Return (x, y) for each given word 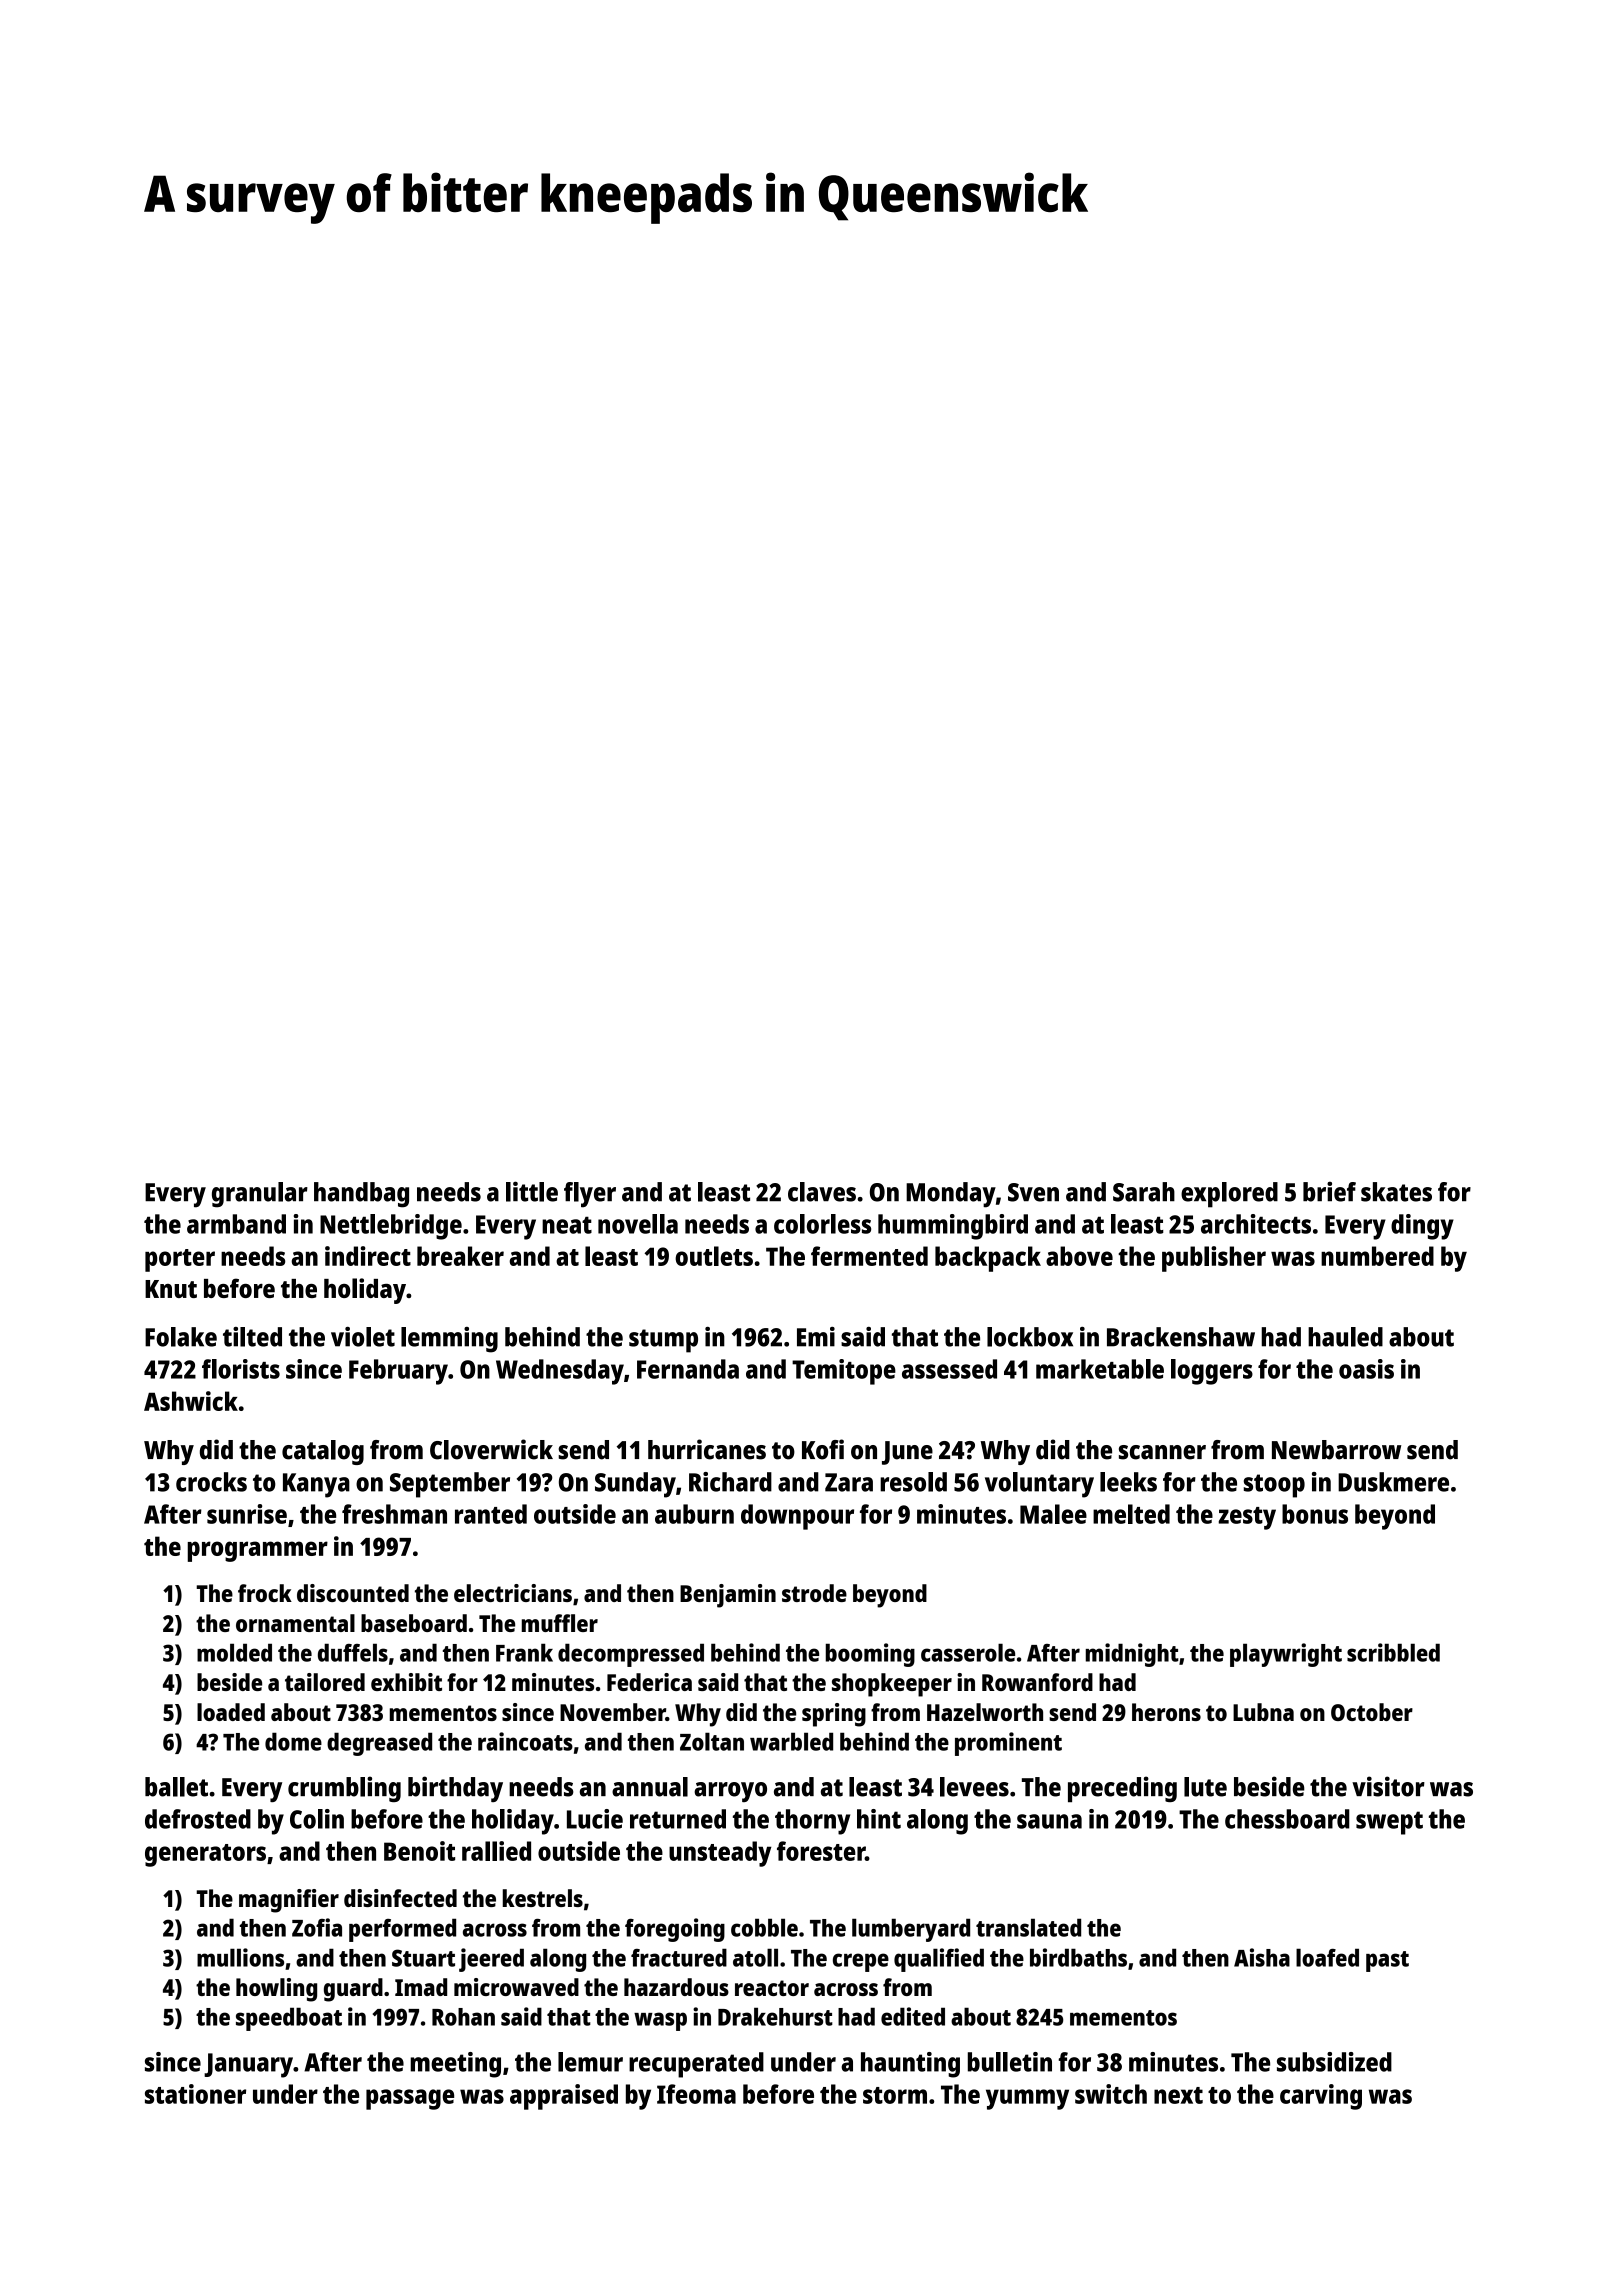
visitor (1388, 1786)
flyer (590, 1195)
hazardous (676, 1987)
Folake (181, 1337)
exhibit (406, 1682)
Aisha (1262, 1957)
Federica (649, 1682)
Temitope (844, 1372)
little (532, 1191)
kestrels (543, 1898)
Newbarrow (1336, 1450)
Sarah (1144, 1192)
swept (1389, 1823)
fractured (679, 1957)
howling (276, 1990)
